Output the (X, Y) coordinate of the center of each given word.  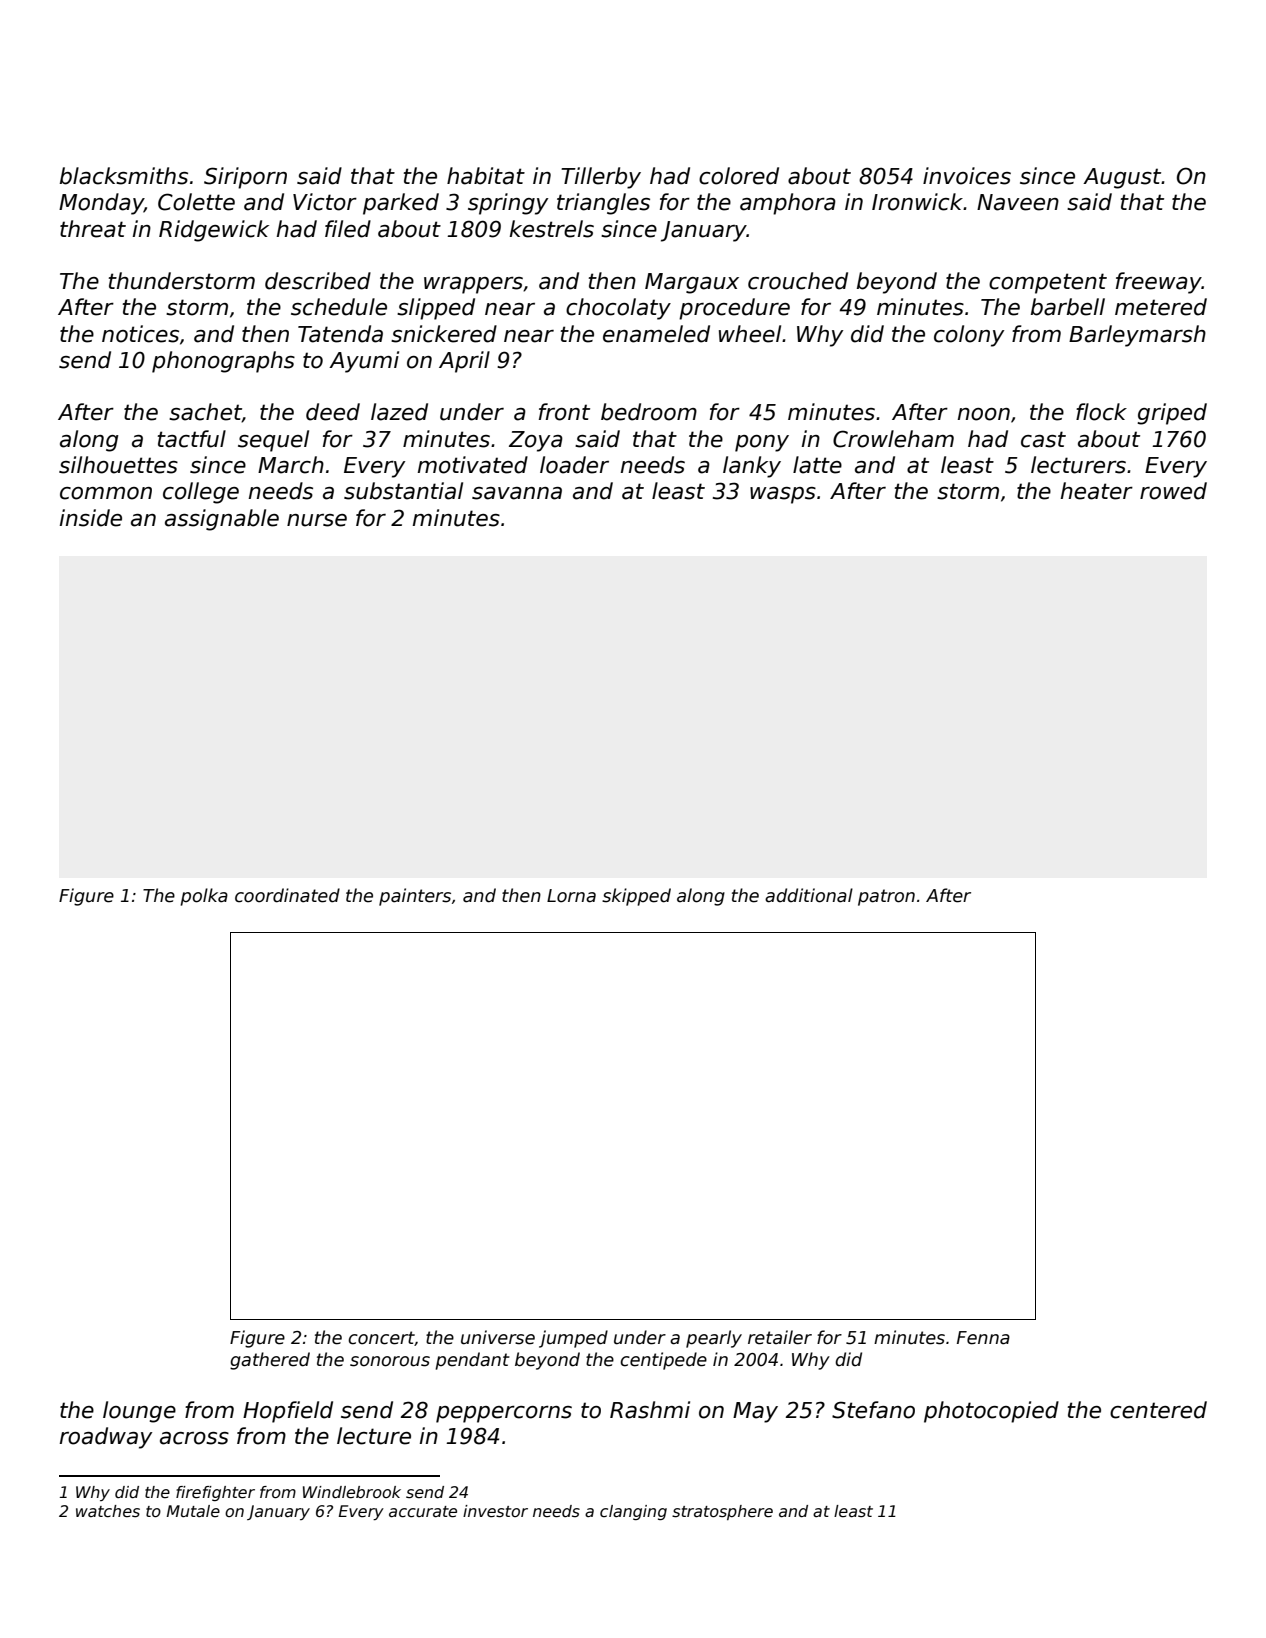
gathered (270, 1361)
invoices (967, 176)
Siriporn (245, 178)
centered (1158, 1410)
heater (1097, 491)
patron (886, 897)
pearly (714, 1339)
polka (204, 897)
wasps (783, 495)
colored (739, 176)
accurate (423, 1512)
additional (809, 895)
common (106, 493)
